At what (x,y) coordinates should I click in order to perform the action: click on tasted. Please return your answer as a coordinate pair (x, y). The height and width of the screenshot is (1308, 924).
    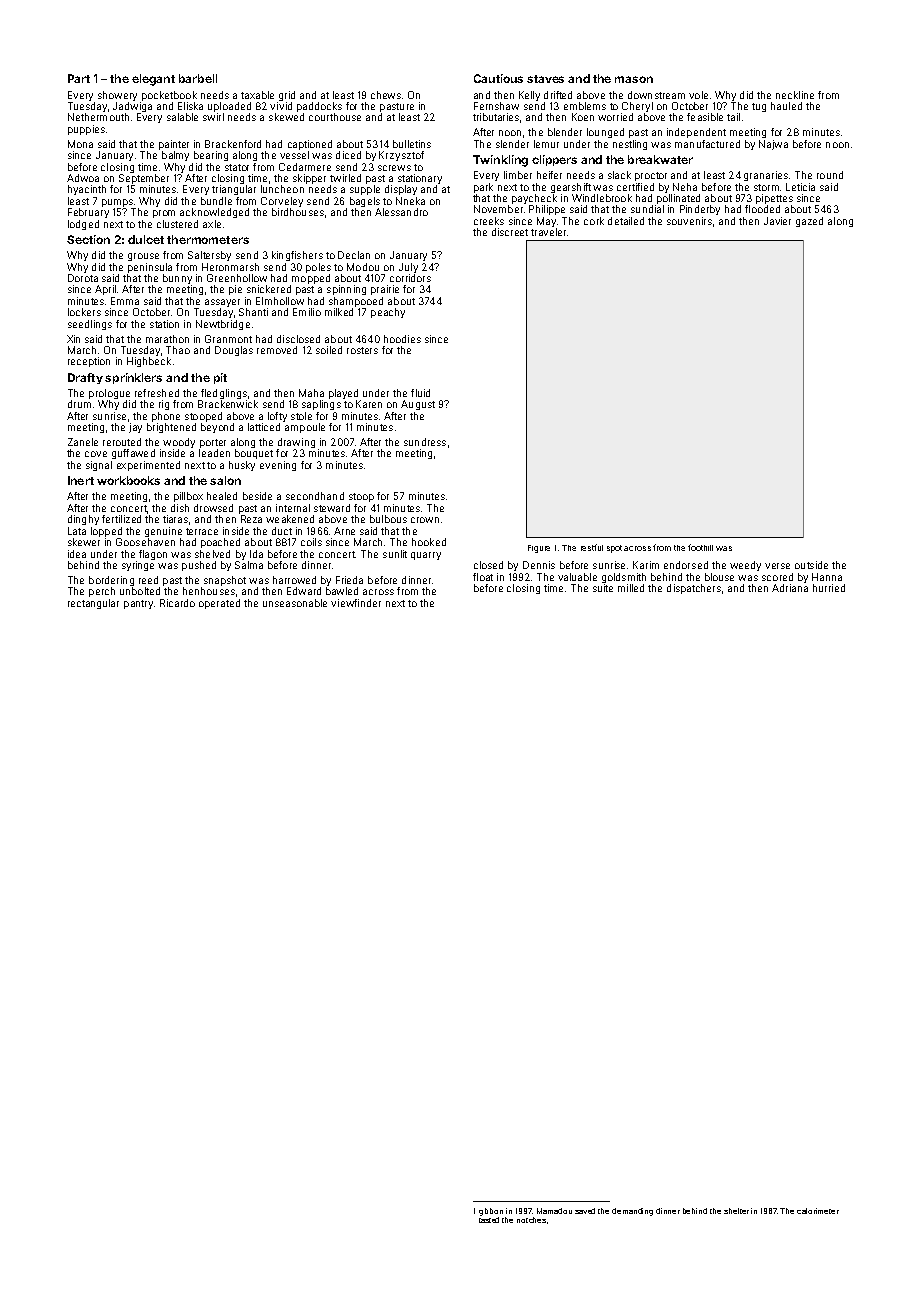
    Looking at the image, I should click on (489, 1220).
